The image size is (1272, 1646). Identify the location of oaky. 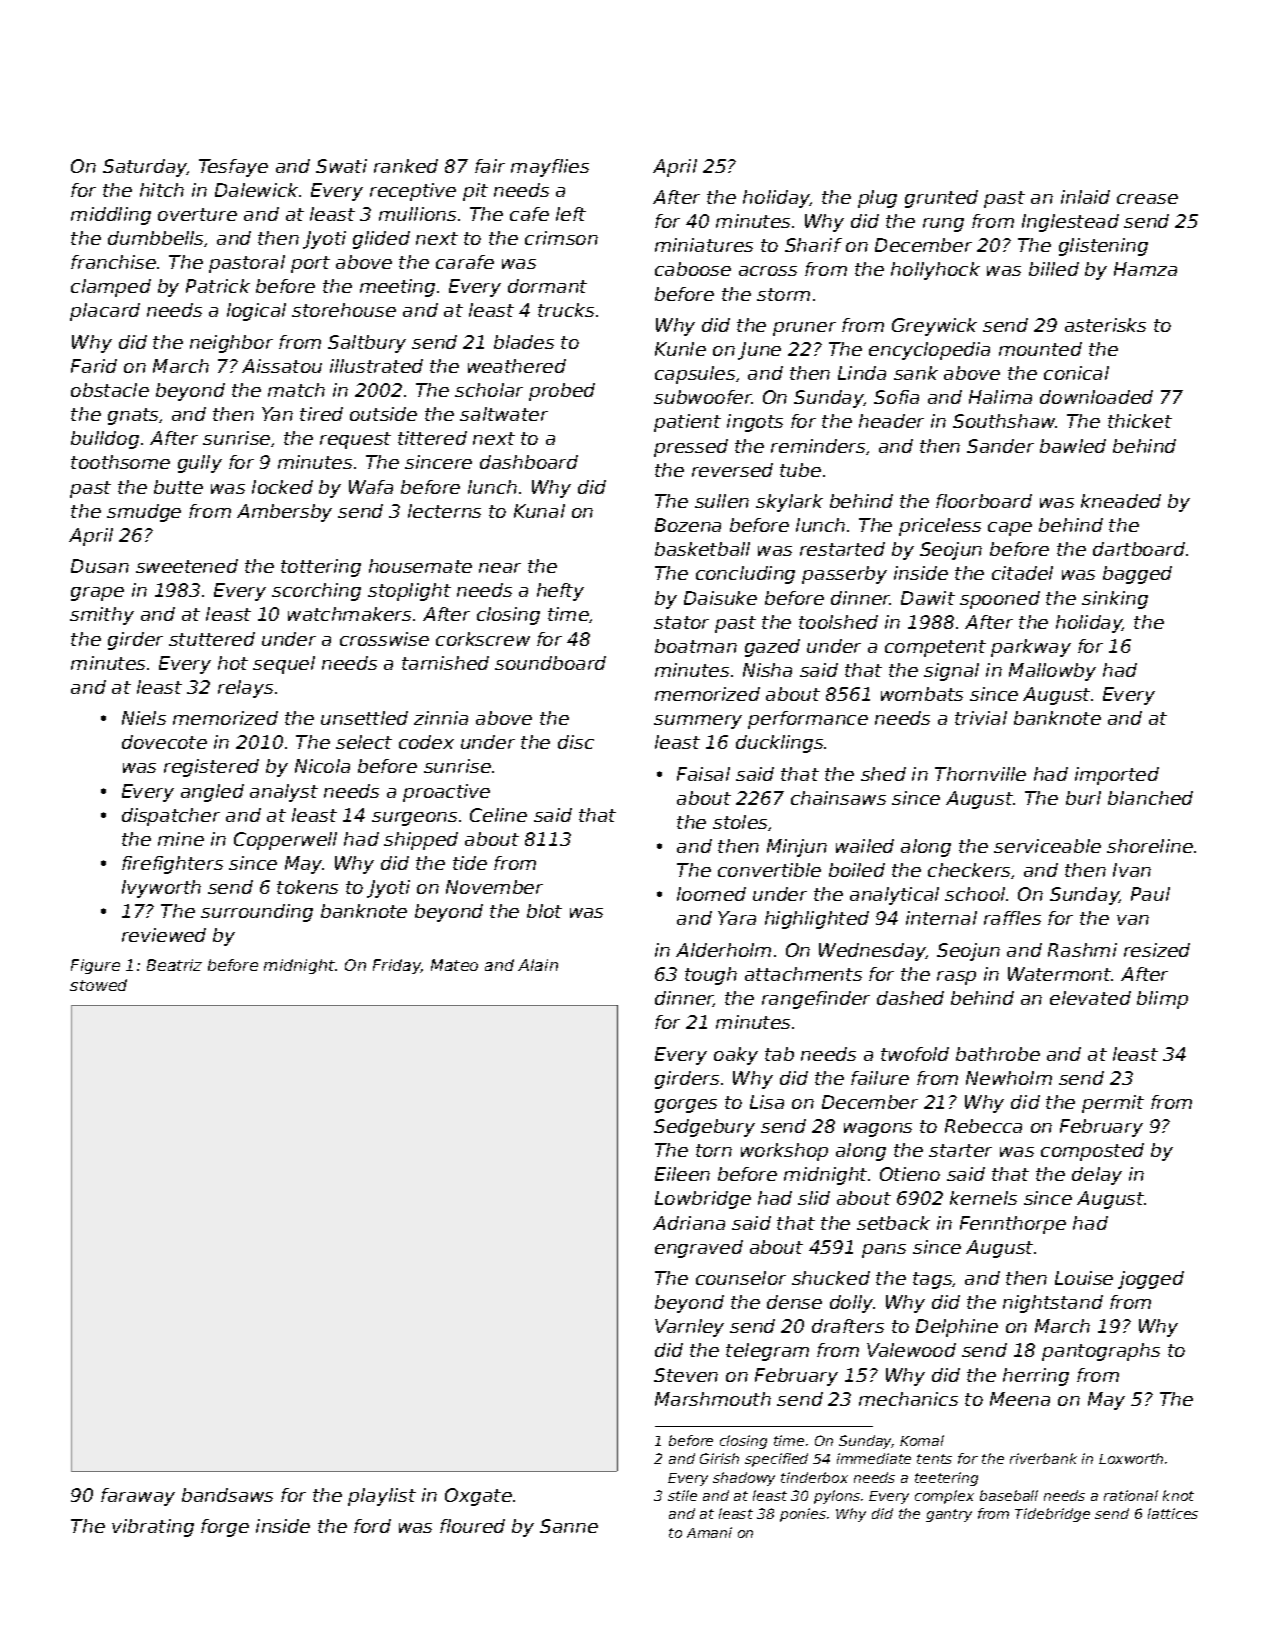
(736, 1056).
